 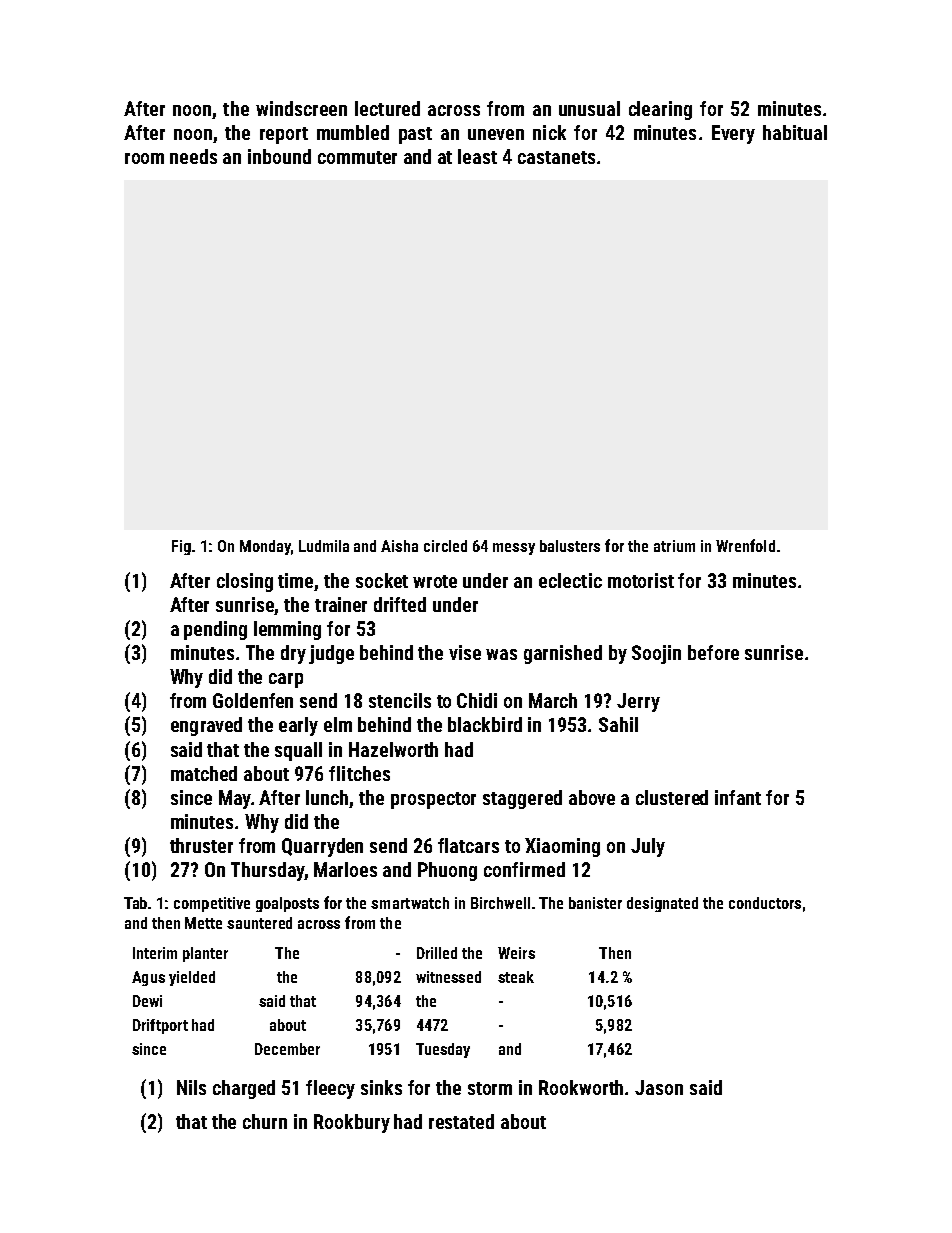 I want to click on December, so click(x=287, y=1049).
